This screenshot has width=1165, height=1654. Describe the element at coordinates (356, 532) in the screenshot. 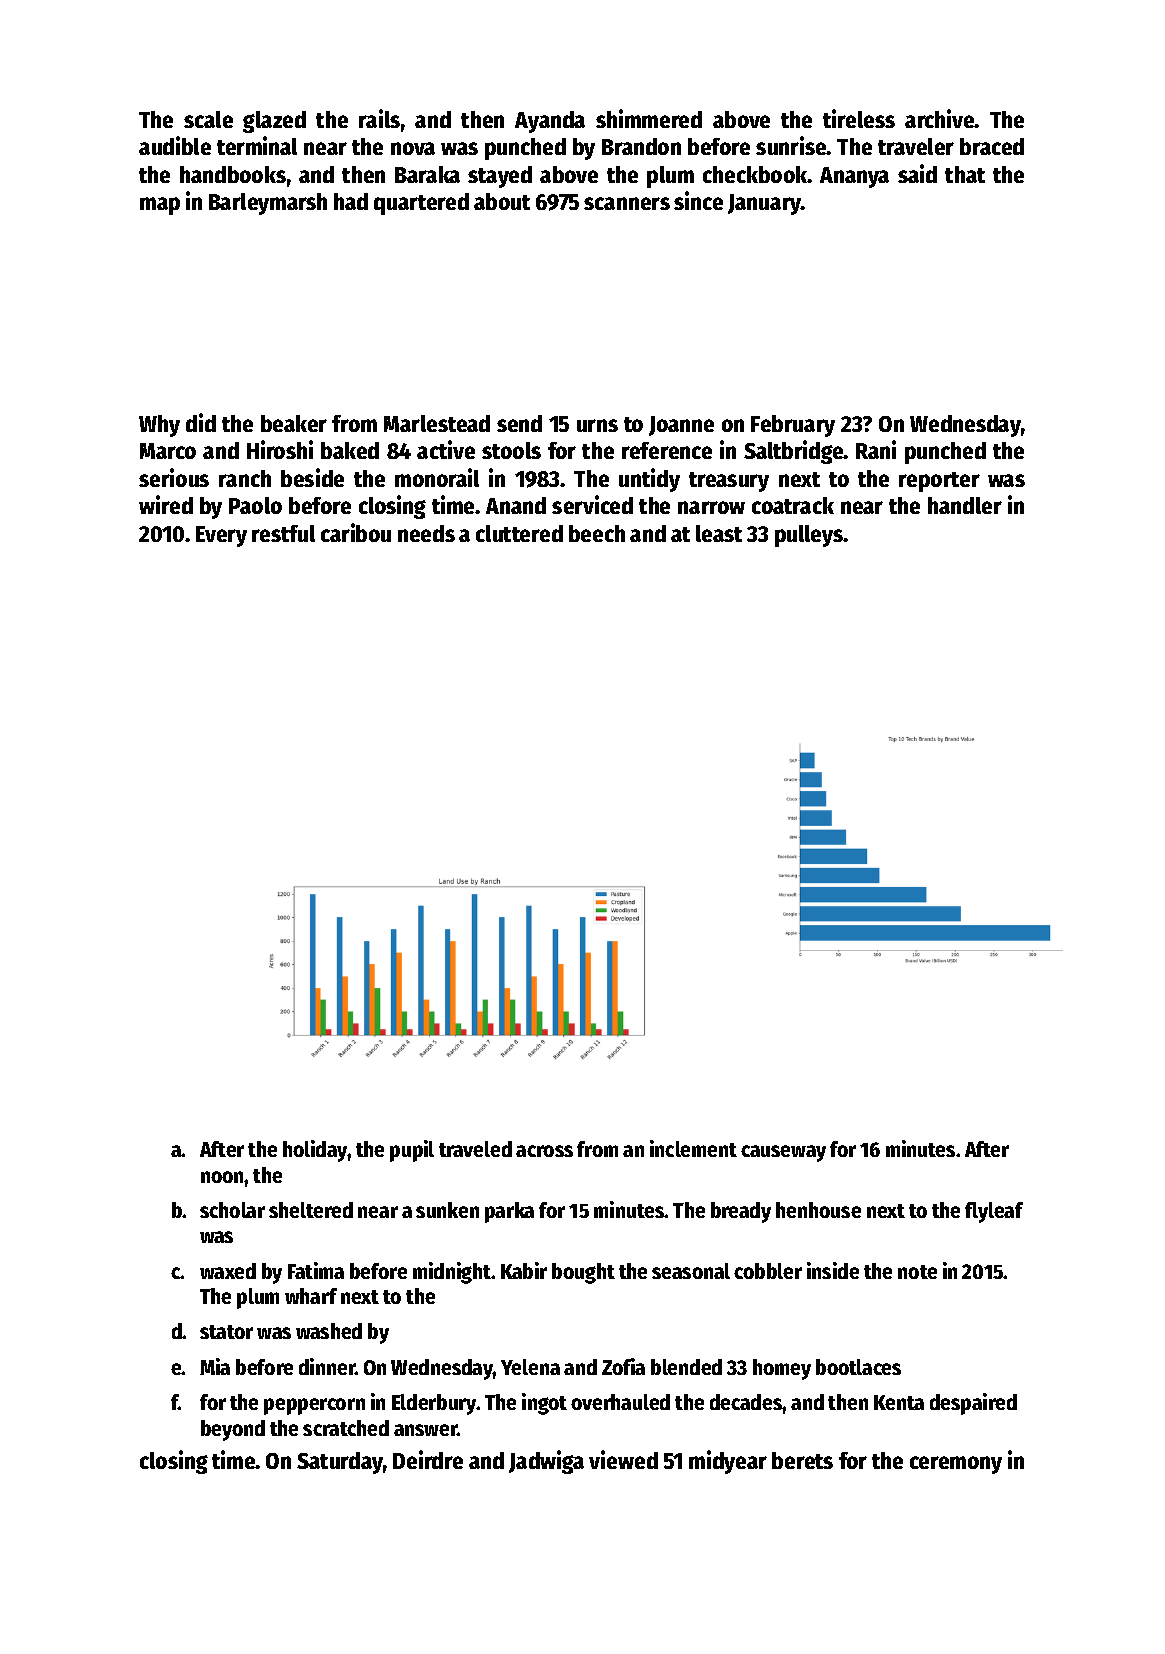

I see `caribou` at that location.
